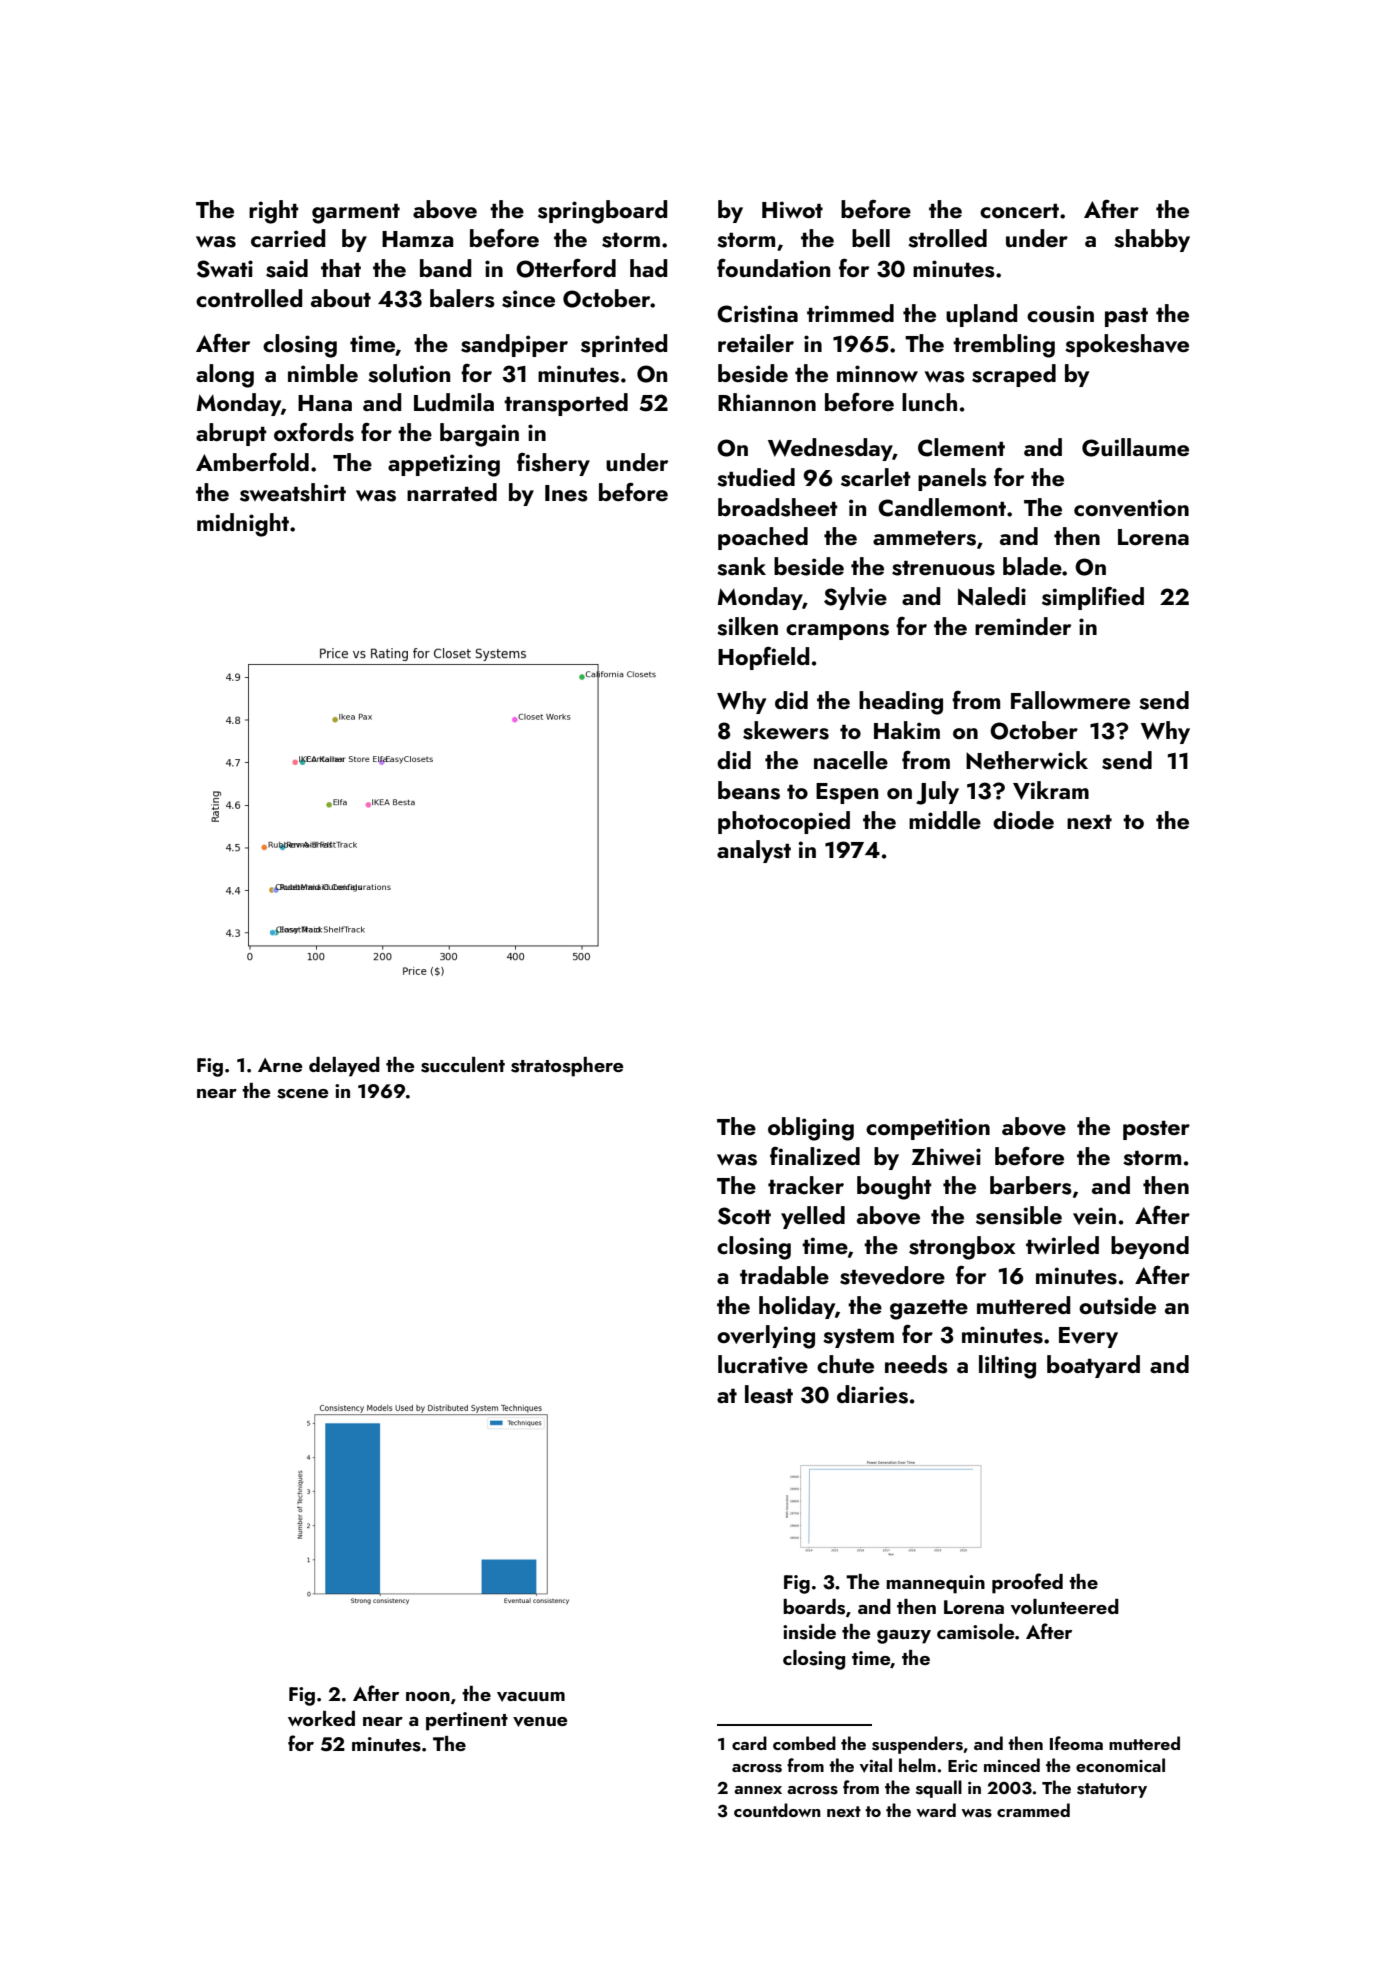 This screenshot has width=1386, height=1969. I want to click on analyst, so click(754, 851).
